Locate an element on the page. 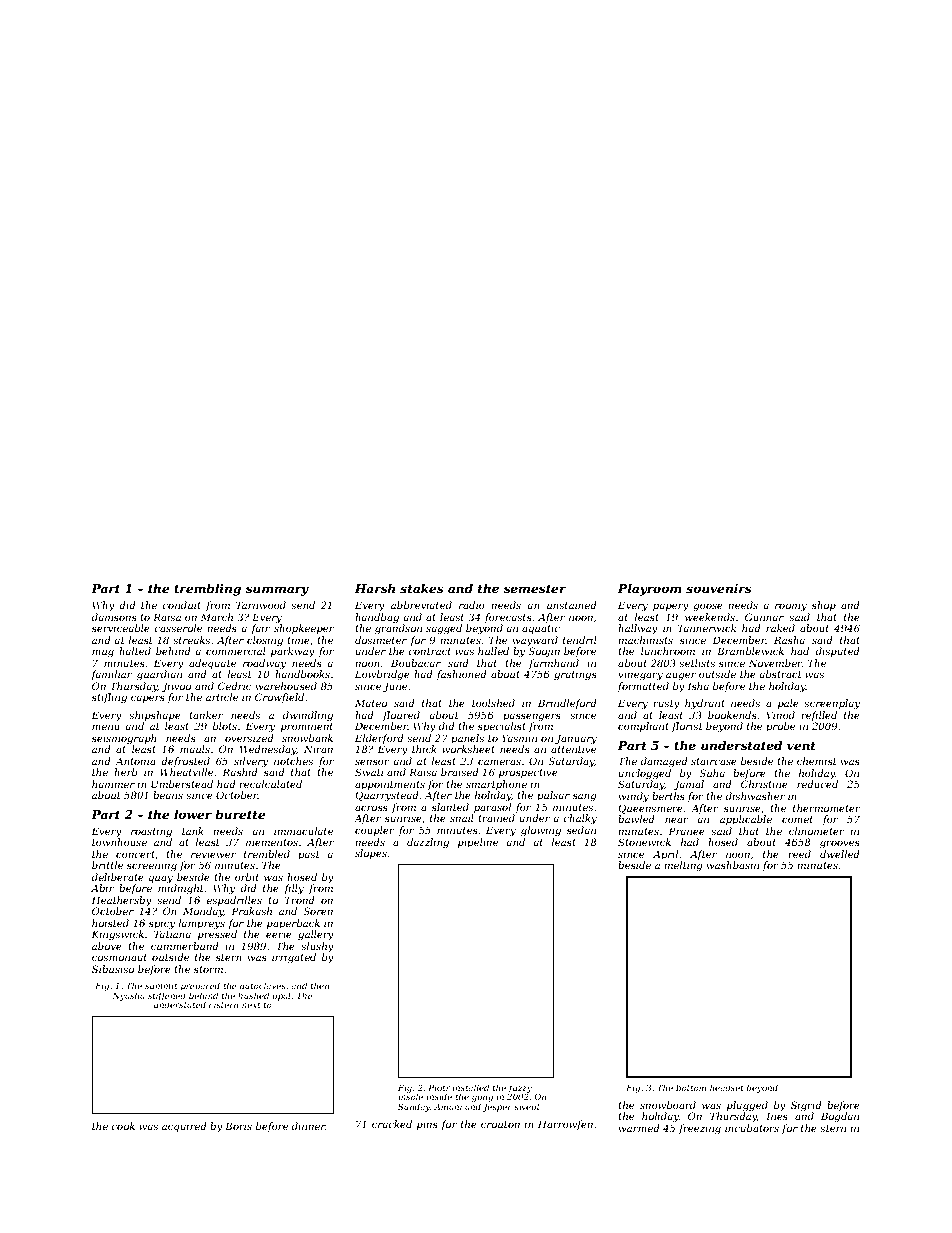 The width and height of the document is (952, 1233). refilled is located at coordinates (819, 716).
